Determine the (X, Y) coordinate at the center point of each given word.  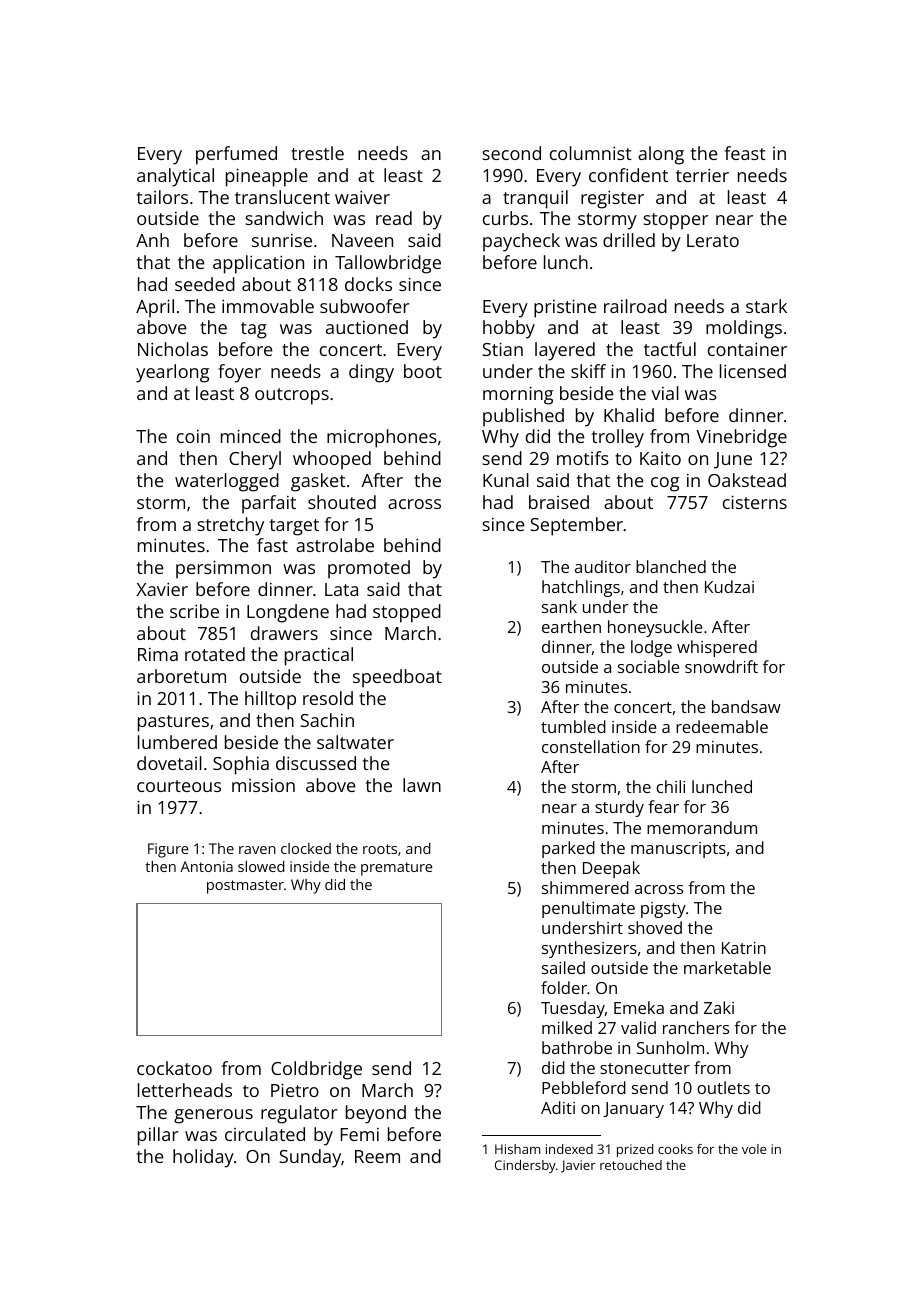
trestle (317, 153)
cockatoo (174, 1068)
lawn (422, 785)
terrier (702, 175)
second (511, 153)
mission (263, 785)
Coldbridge (316, 1070)
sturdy (619, 808)
